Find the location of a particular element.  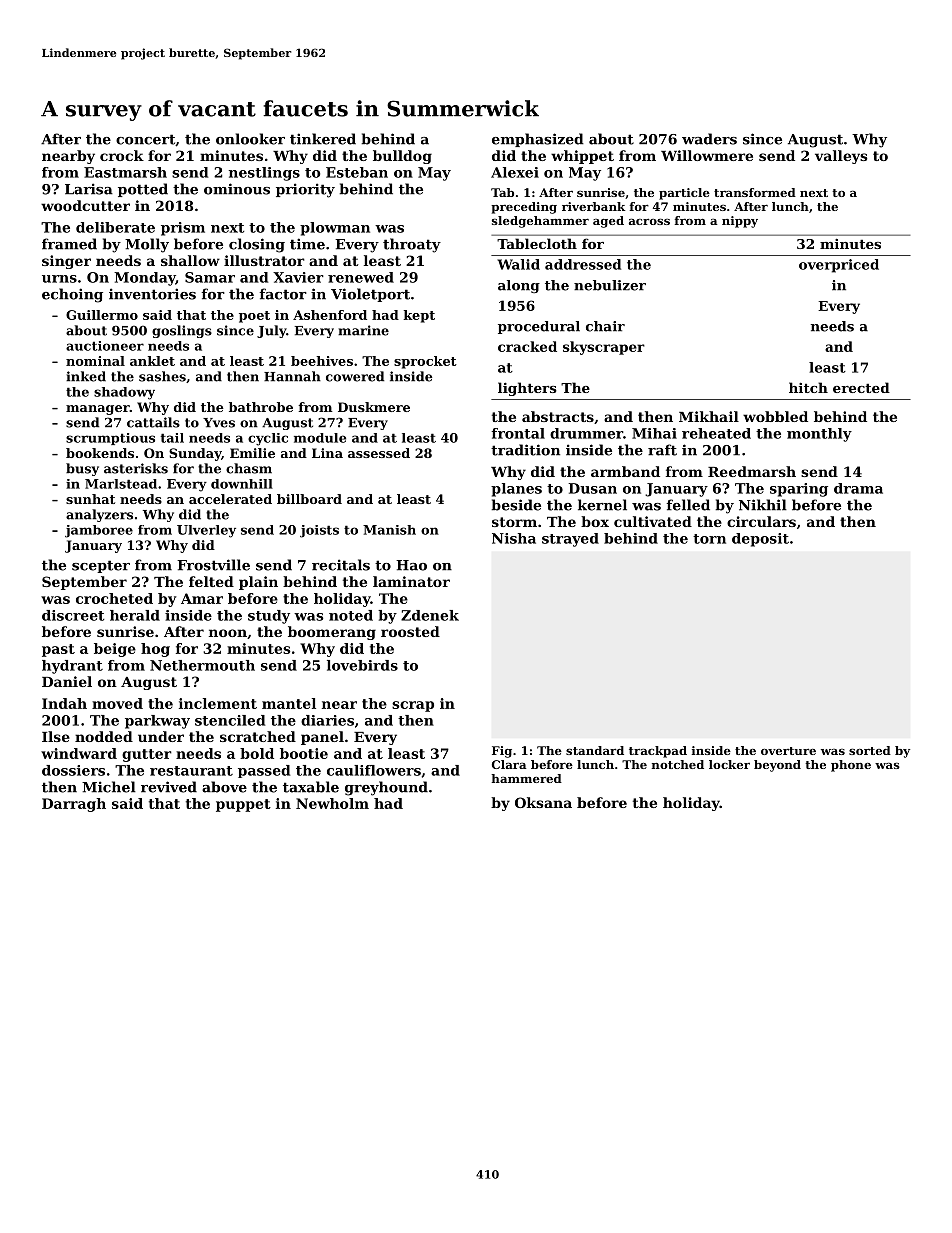

crock is located at coordinates (122, 155).
